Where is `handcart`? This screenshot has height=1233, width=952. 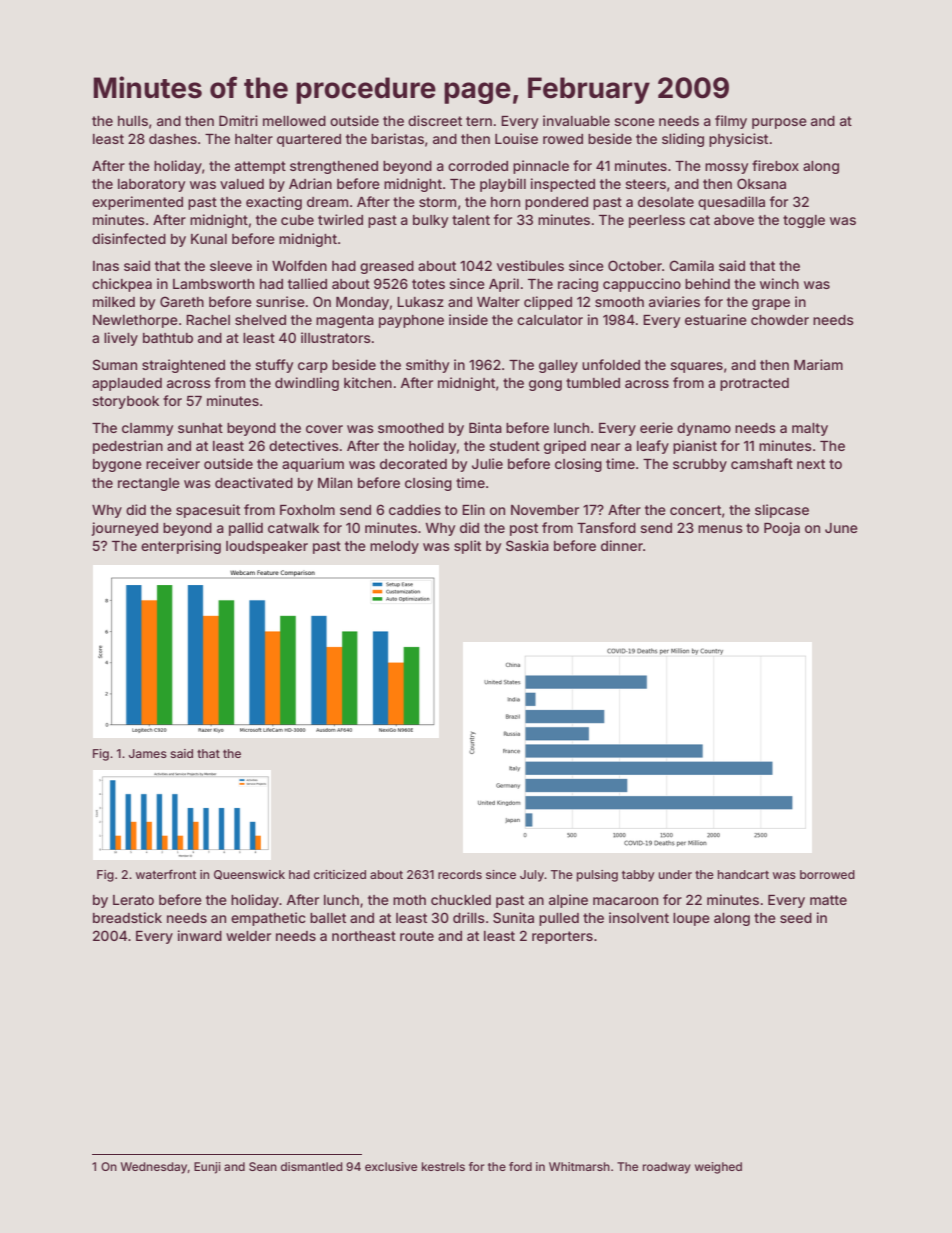 handcart is located at coordinates (743, 874).
